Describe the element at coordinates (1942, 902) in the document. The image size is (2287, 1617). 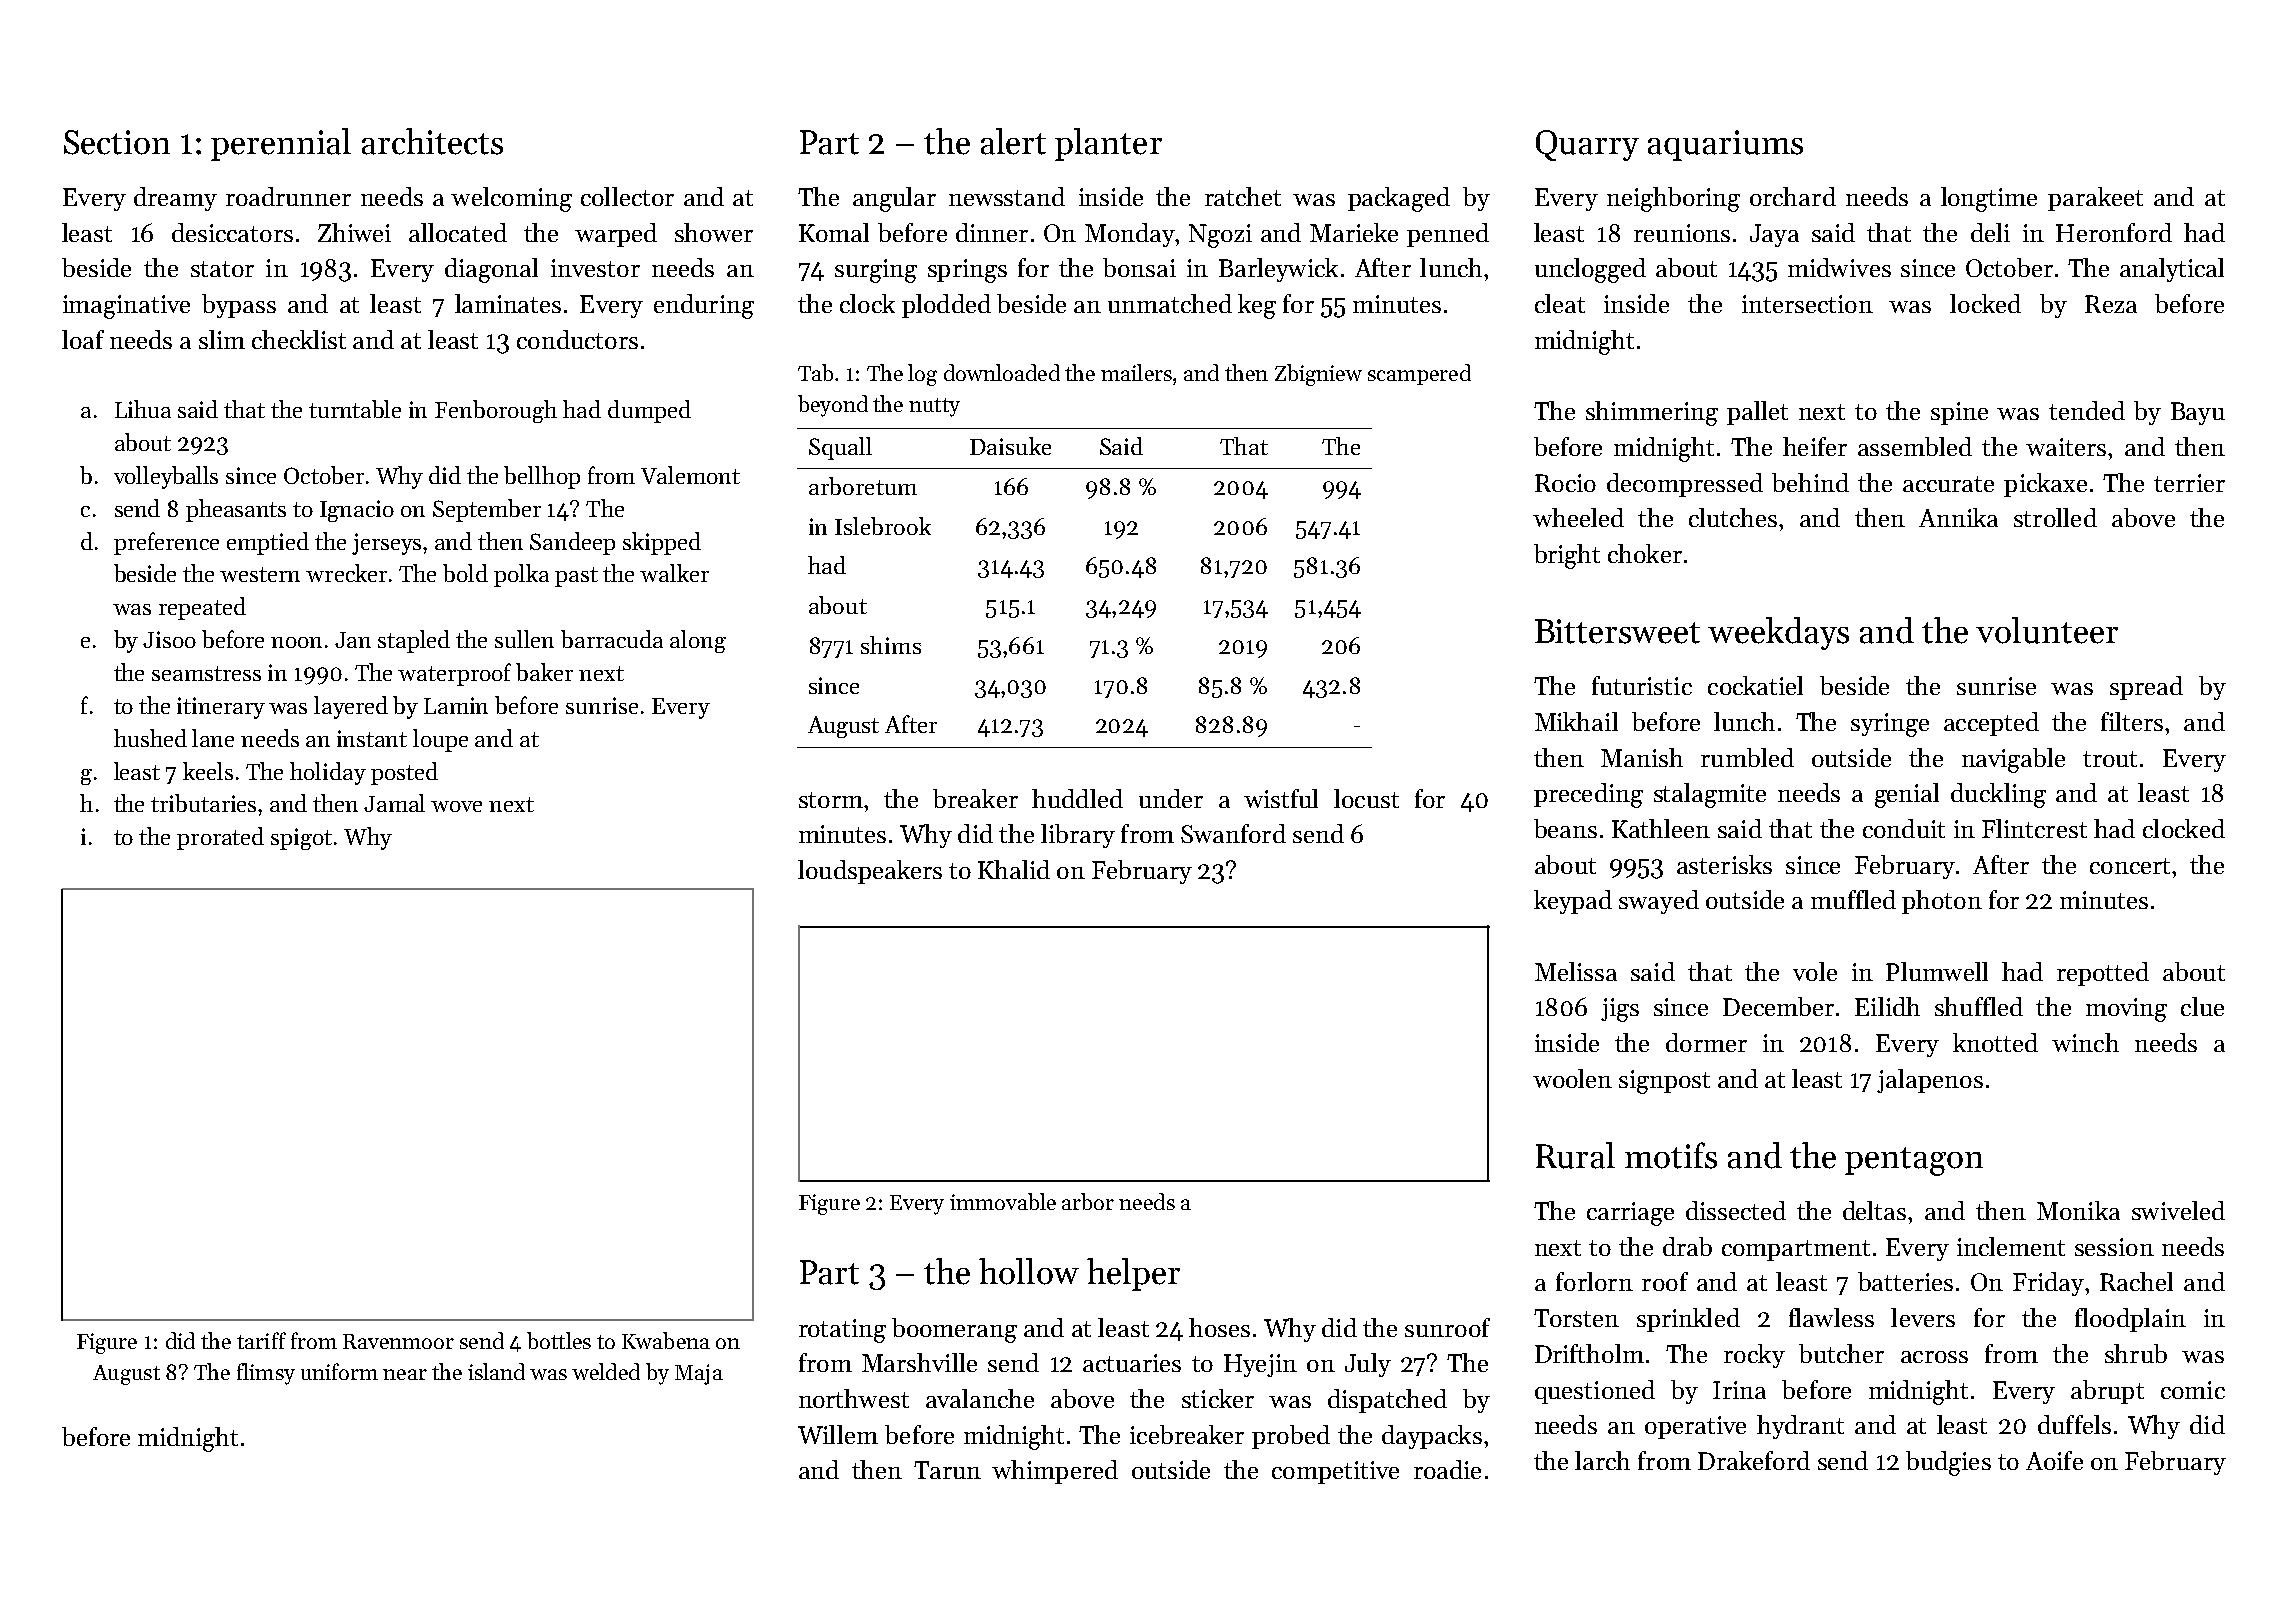
I see `photon` at that location.
